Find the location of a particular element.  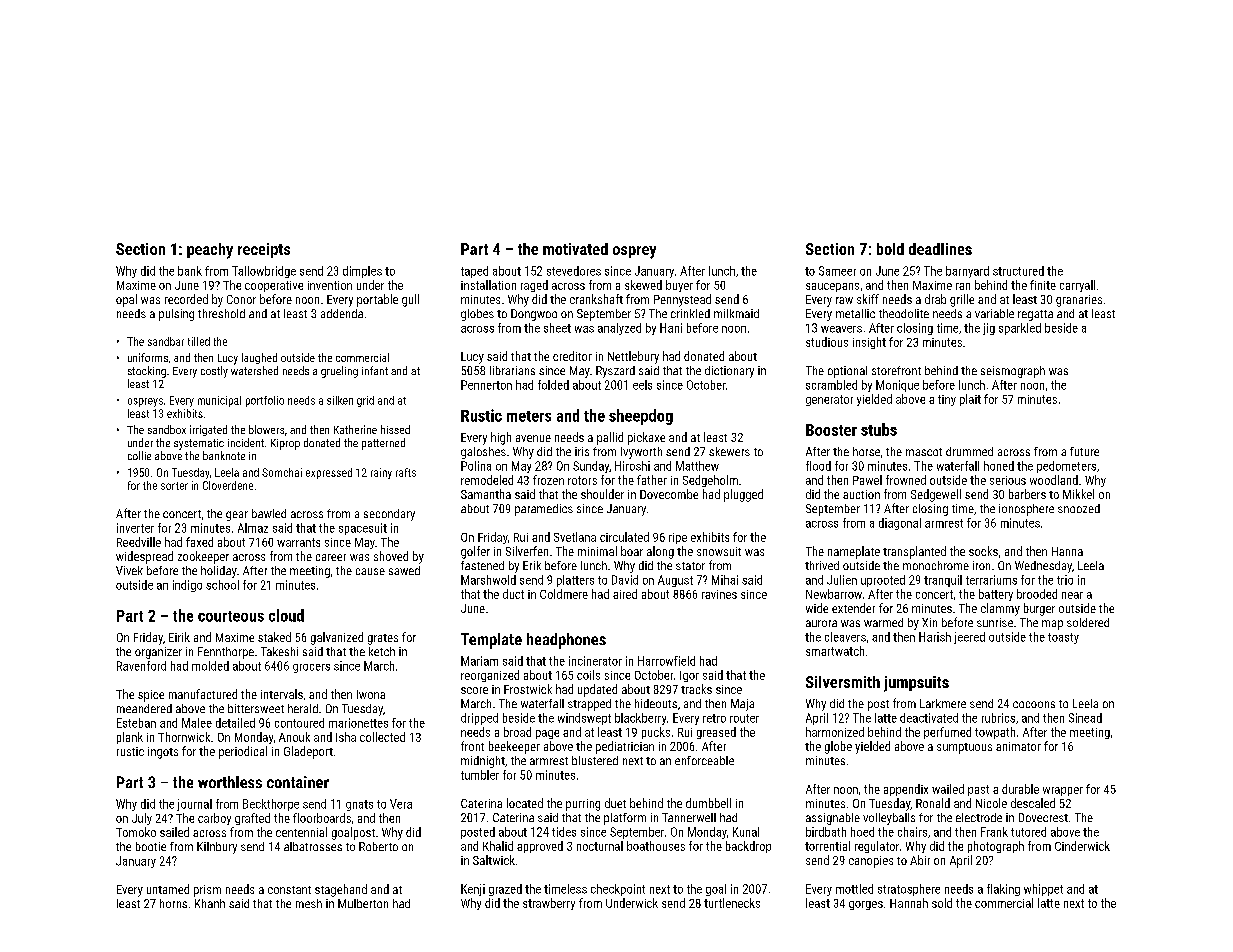

faxed is located at coordinates (199, 542).
